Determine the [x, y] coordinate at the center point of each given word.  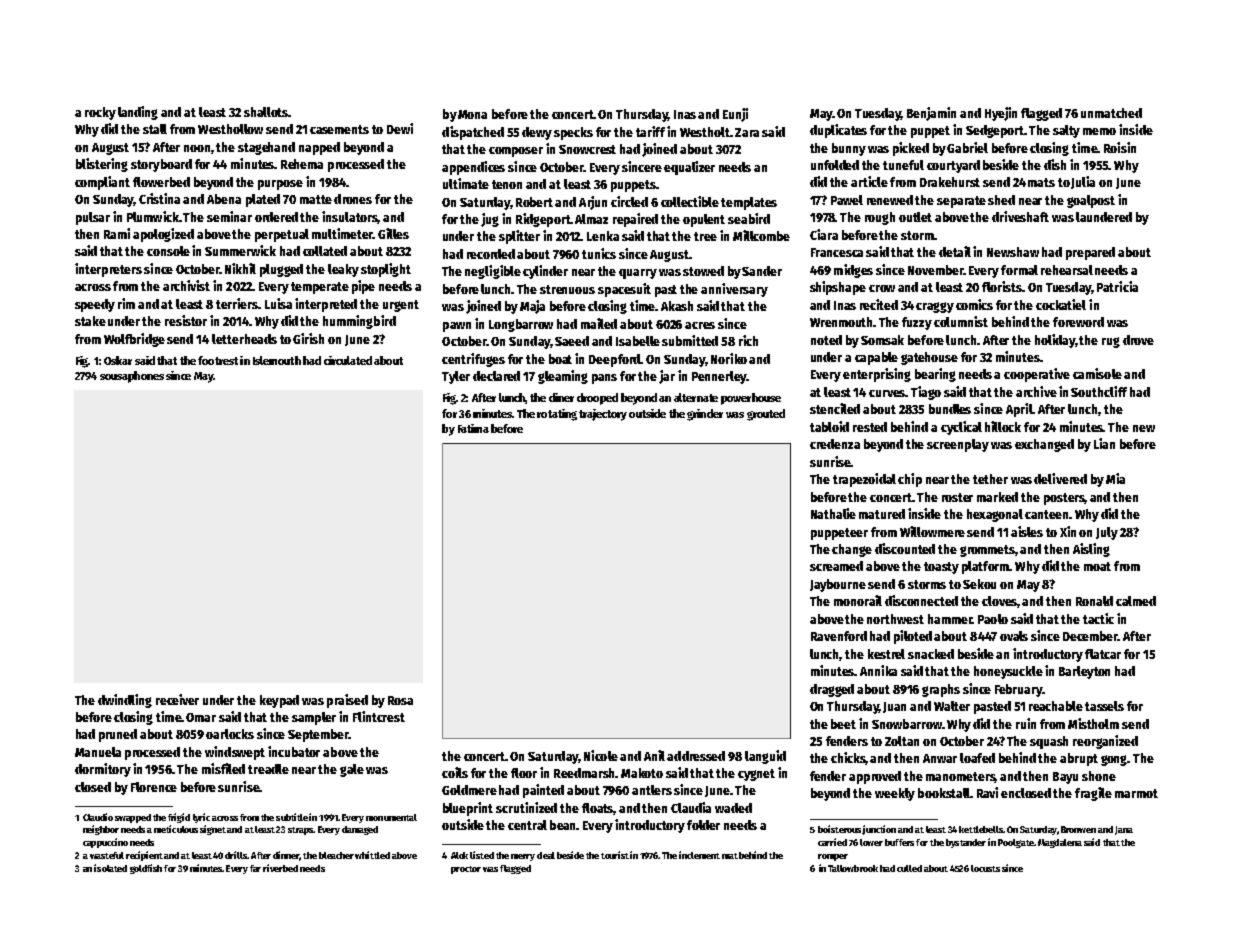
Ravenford [839, 636]
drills [236, 855]
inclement [699, 855]
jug [490, 220]
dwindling [125, 701]
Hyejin [1001, 114]
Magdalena [1060, 843]
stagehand [266, 148]
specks [573, 133]
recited [879, 304]
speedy [95, 305]
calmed [1136, 601]
